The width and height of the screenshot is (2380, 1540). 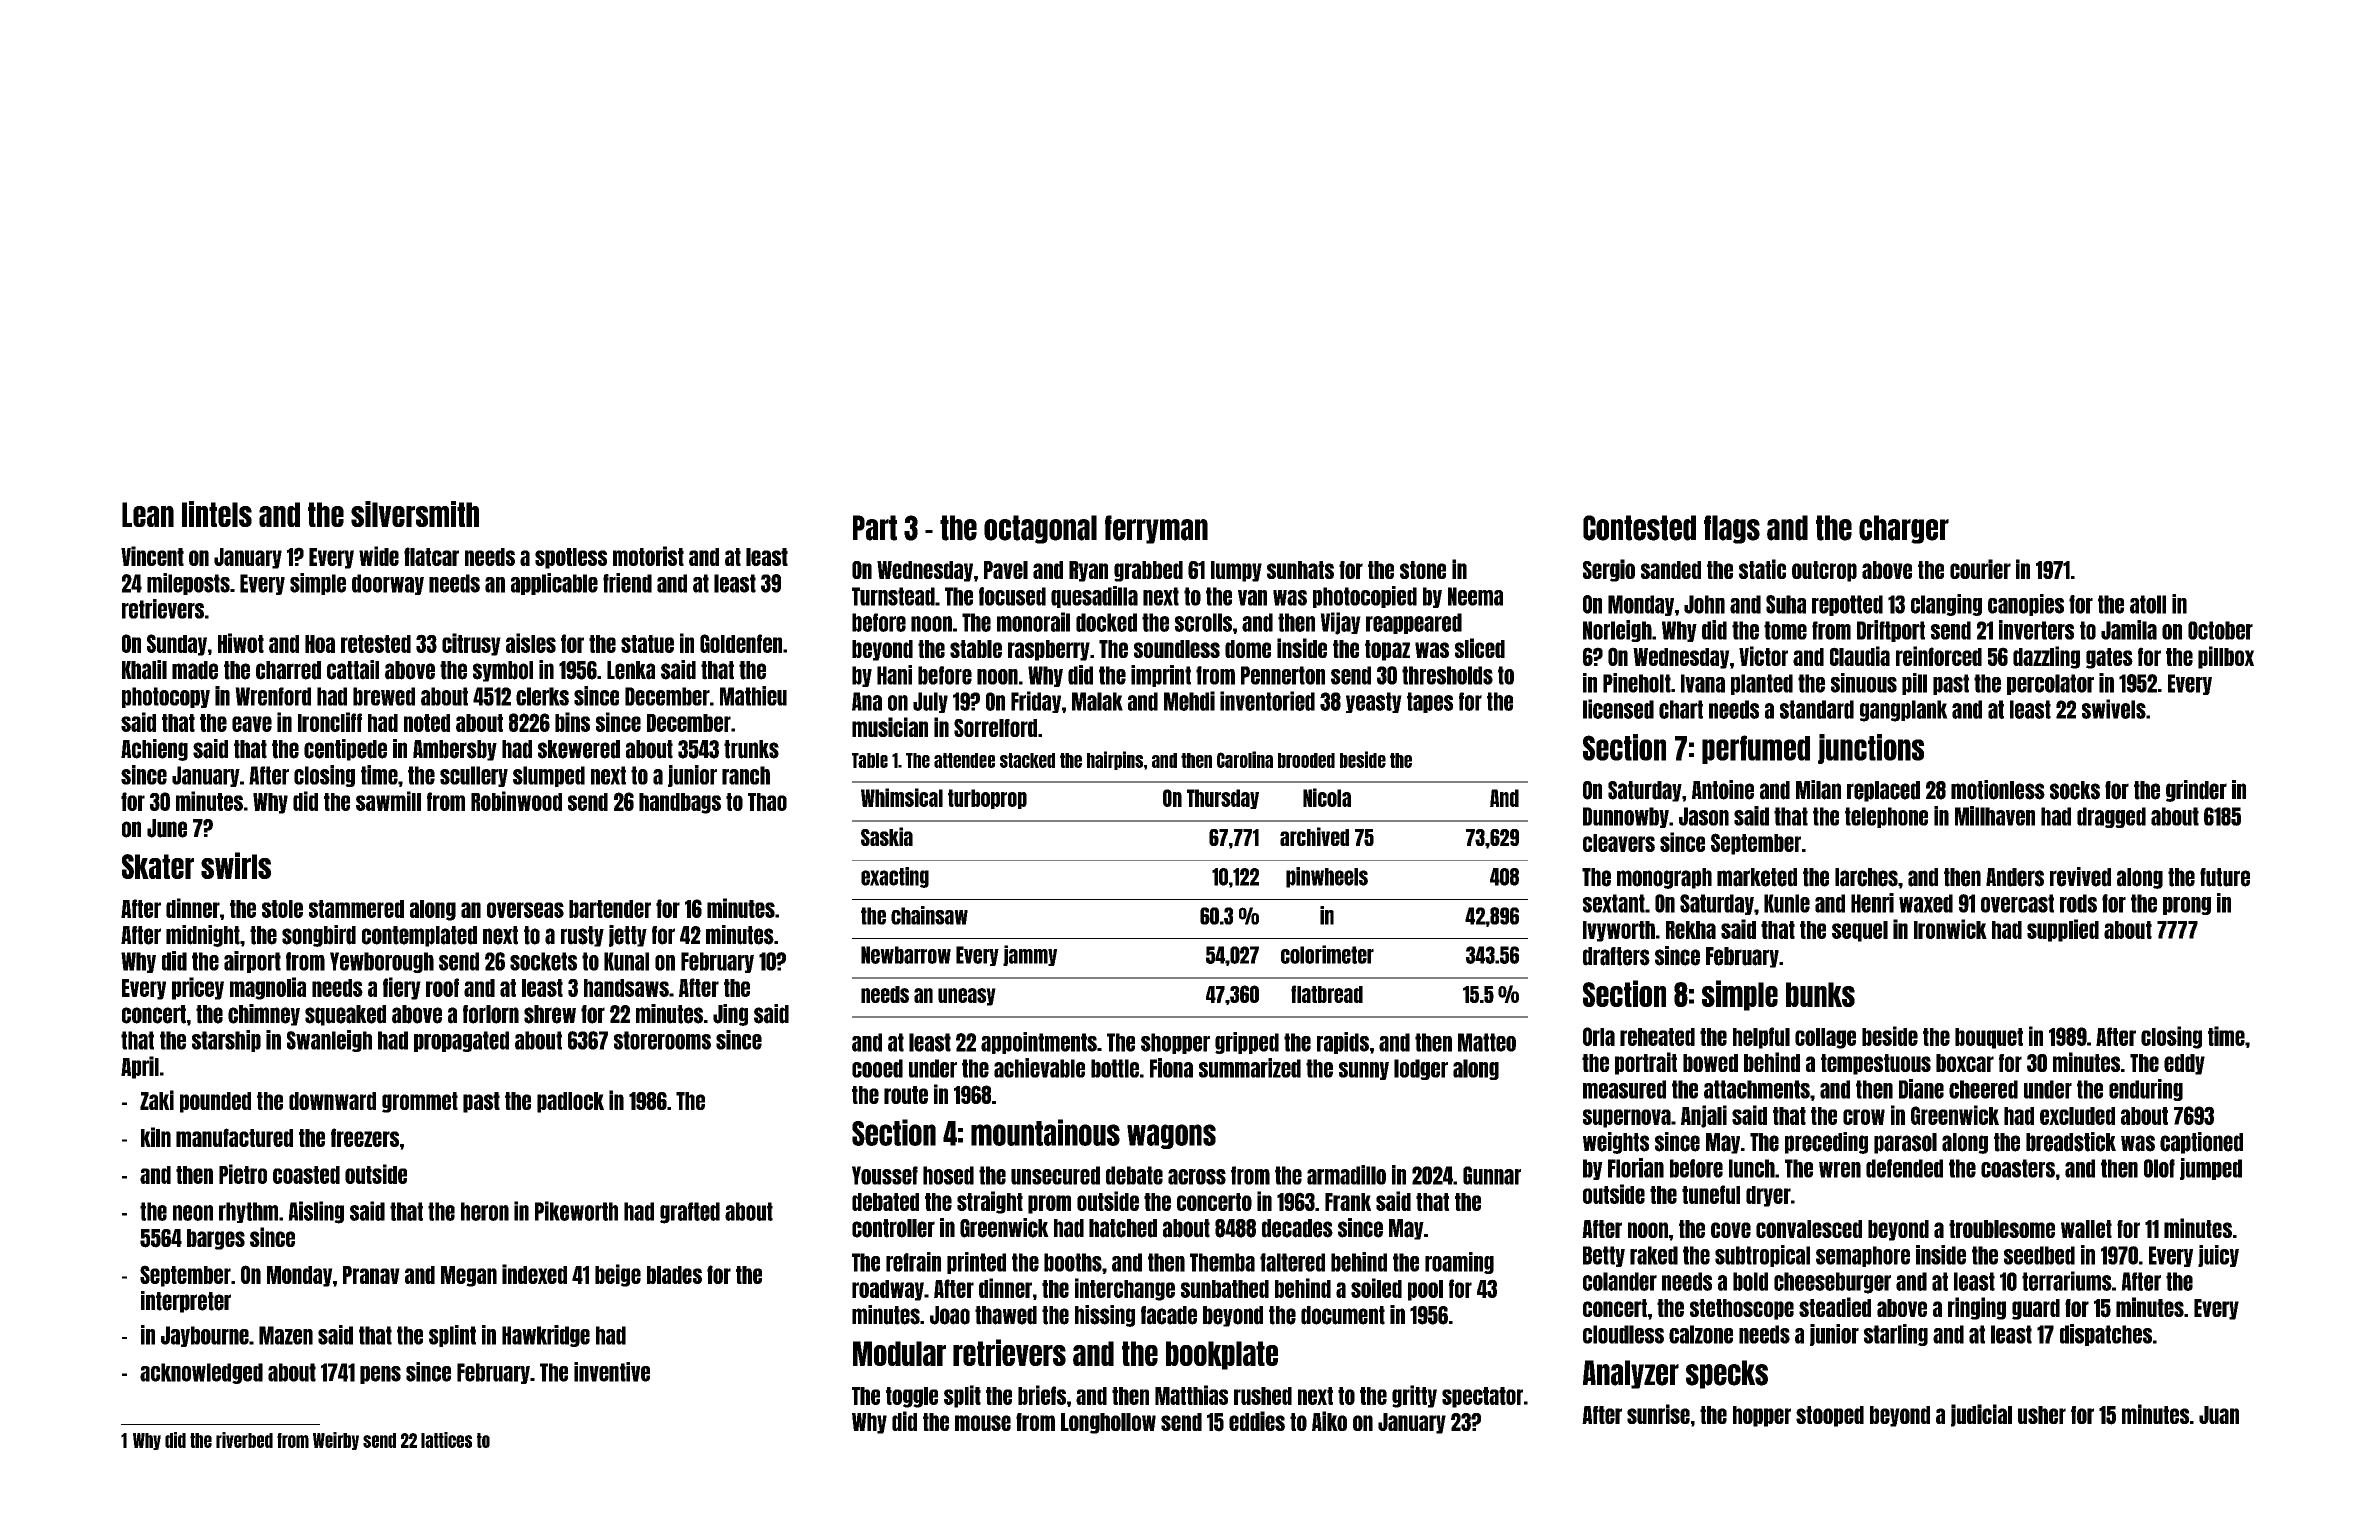 What do you see at coordinates (990, 1202) in the screenshot?
I see `straight` at bounding box center [990, 1202].
